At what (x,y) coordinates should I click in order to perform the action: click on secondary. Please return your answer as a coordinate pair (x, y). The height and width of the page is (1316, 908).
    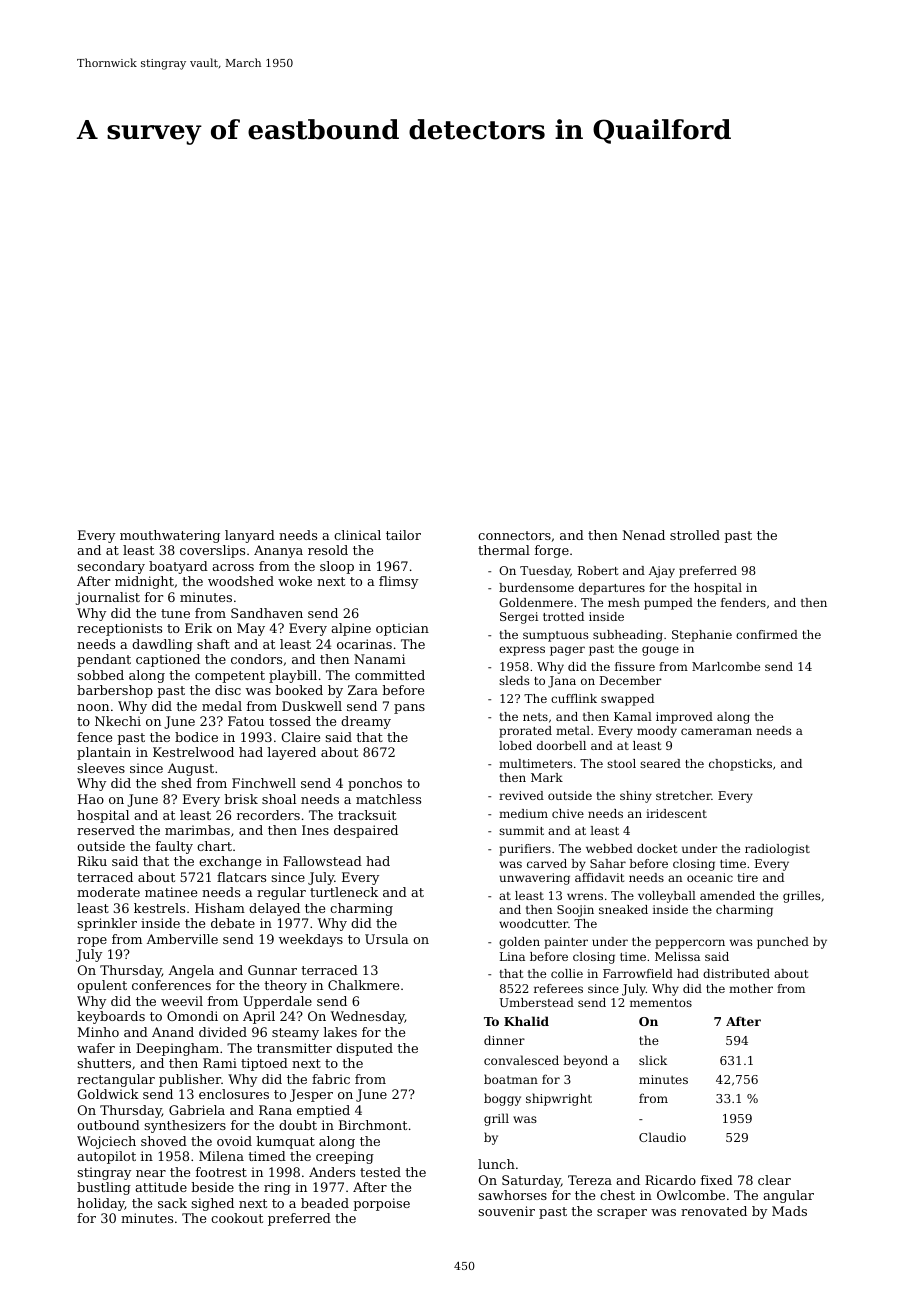
    Looking at the image, I should click on (111, 567).
